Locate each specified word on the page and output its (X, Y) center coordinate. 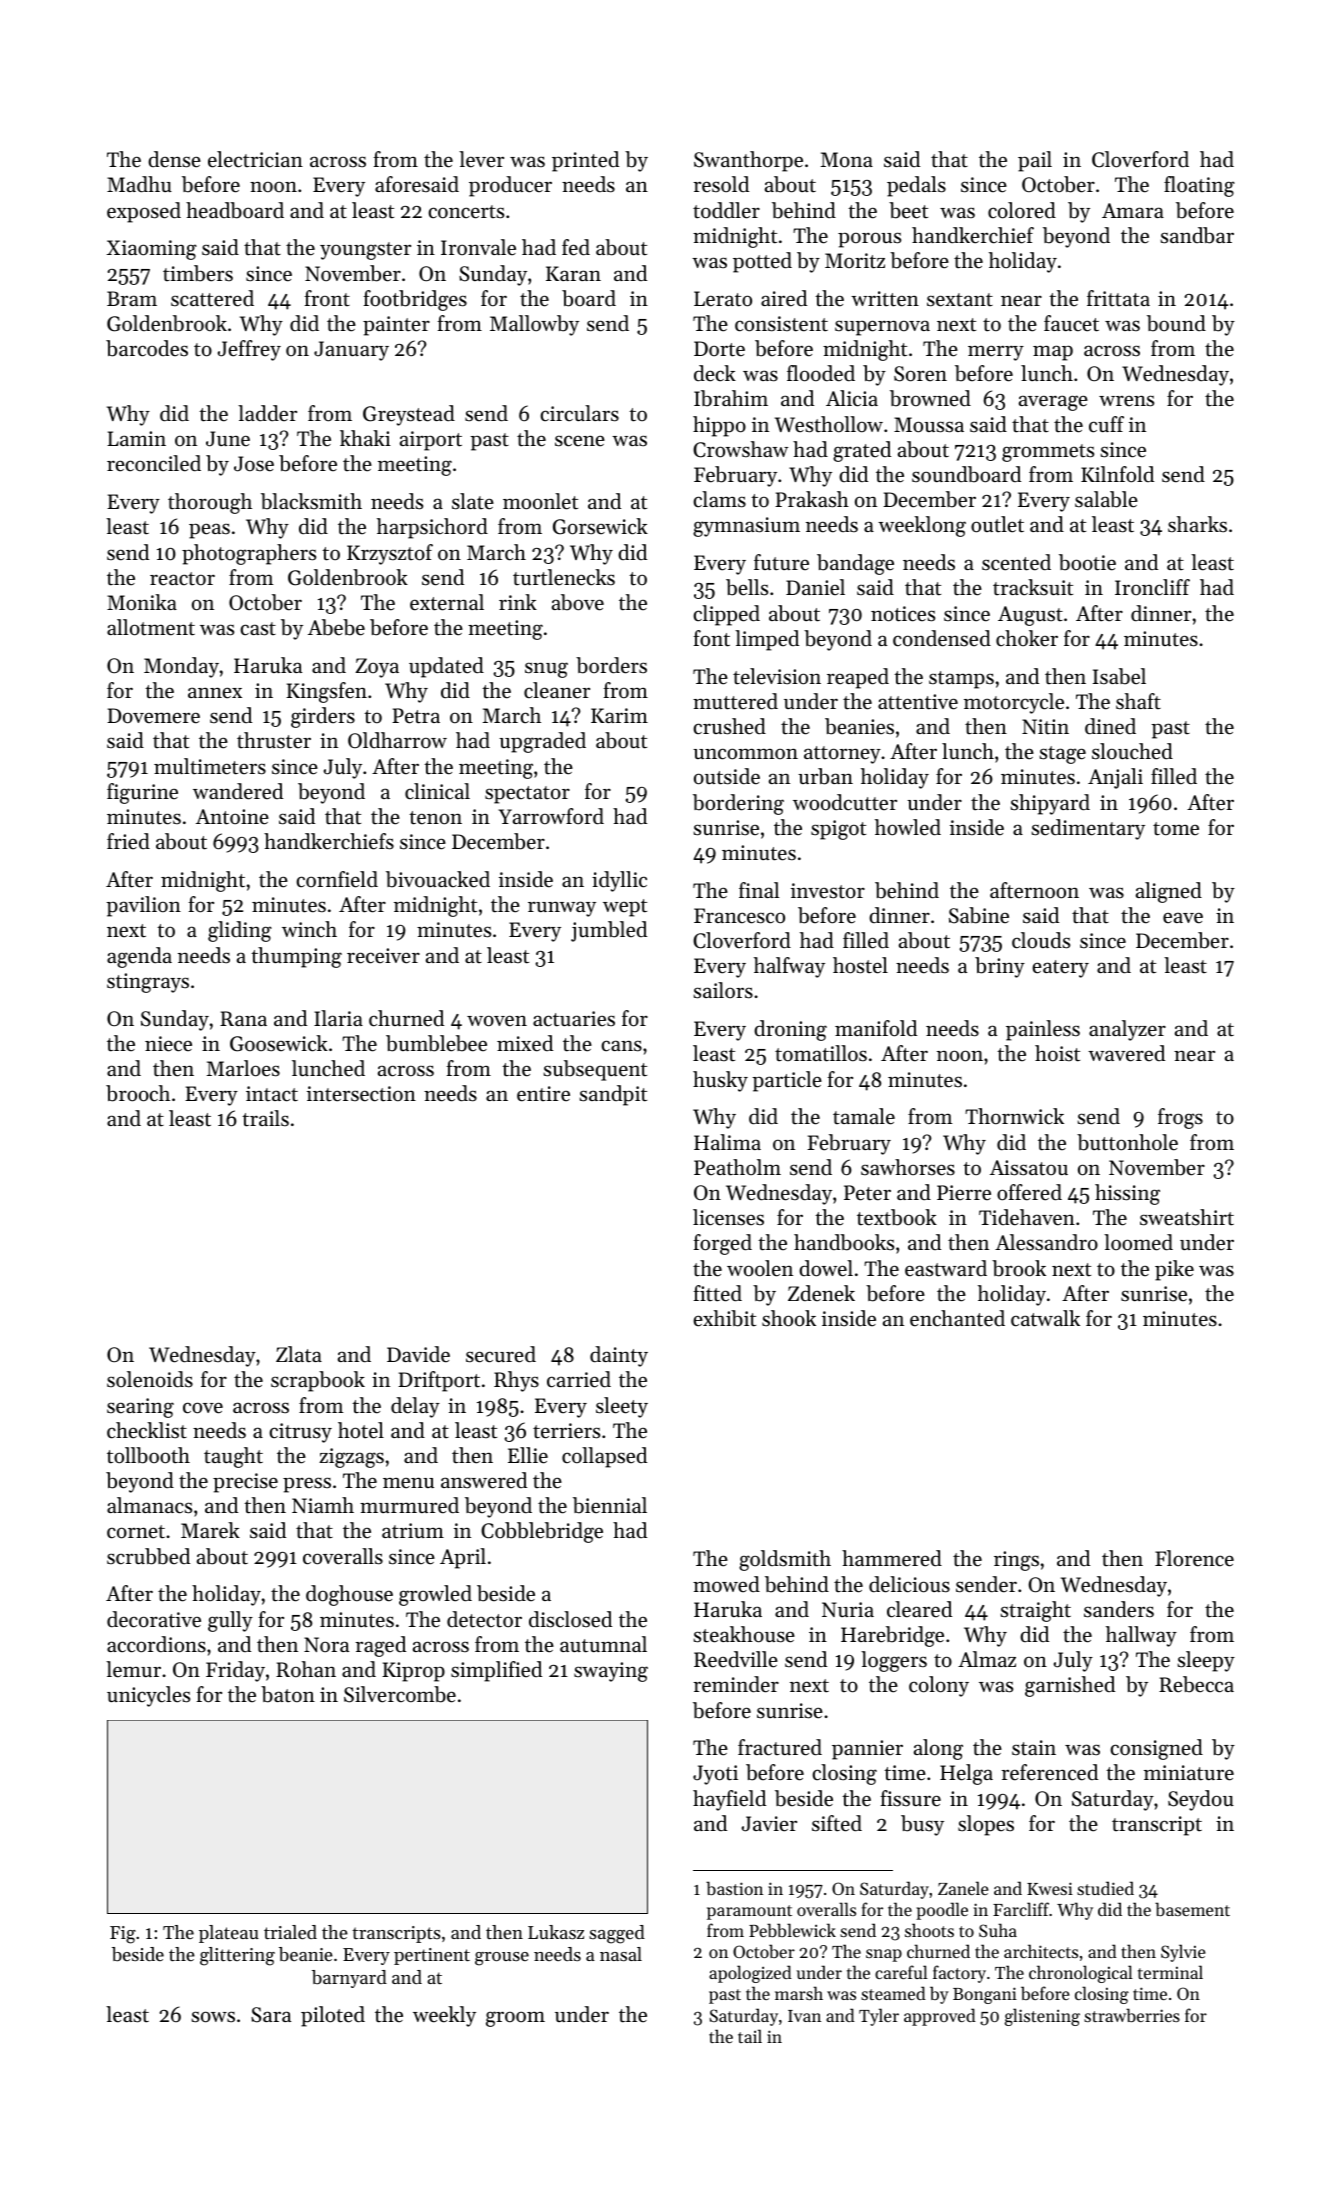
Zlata (299, 1354)
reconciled (154, 463)
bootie (1087, 562)
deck (715, 373)
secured (501, 1354)
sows (213, 2017)
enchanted (957, 1318)
